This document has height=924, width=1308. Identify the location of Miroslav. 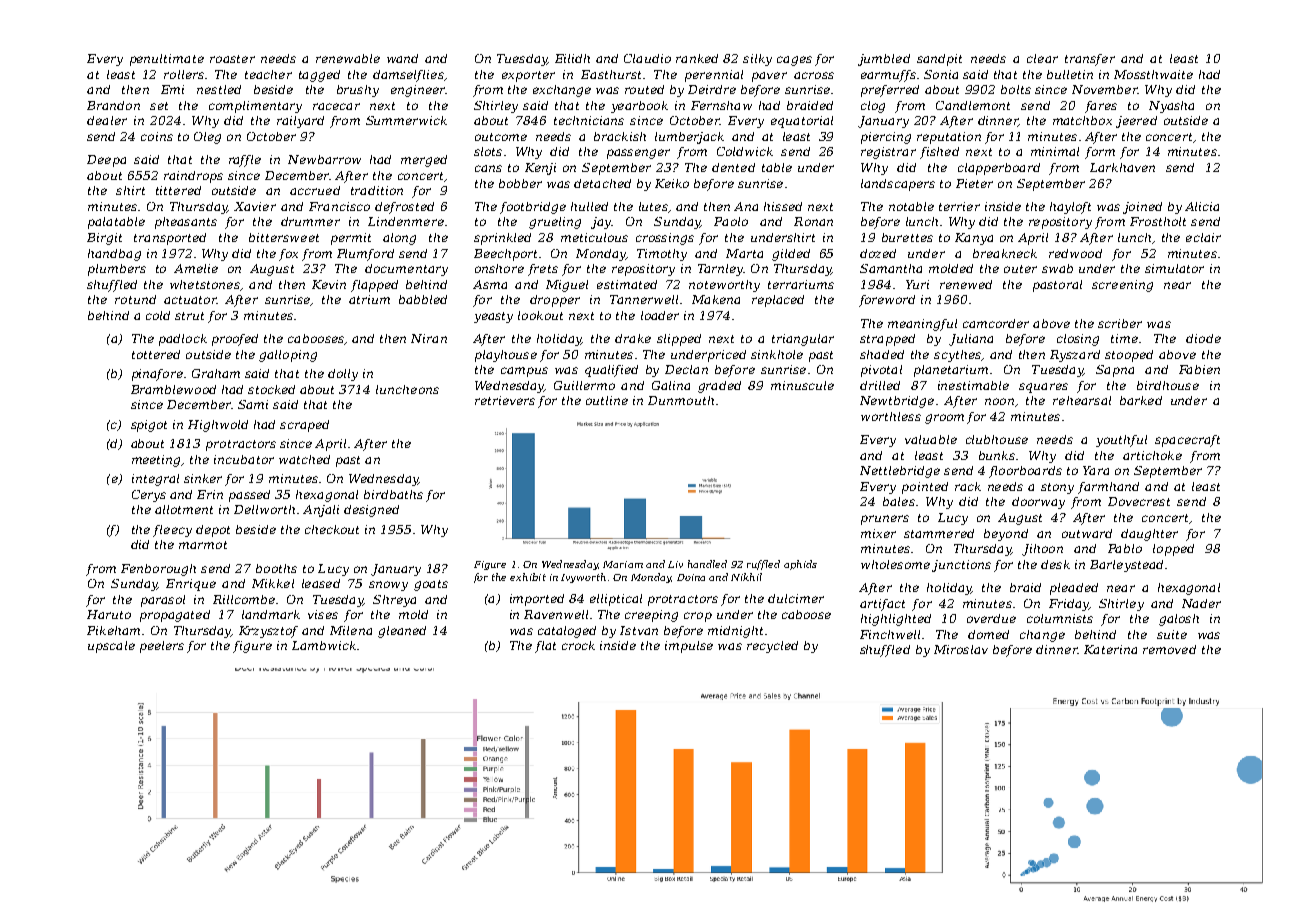
(961, 649).
